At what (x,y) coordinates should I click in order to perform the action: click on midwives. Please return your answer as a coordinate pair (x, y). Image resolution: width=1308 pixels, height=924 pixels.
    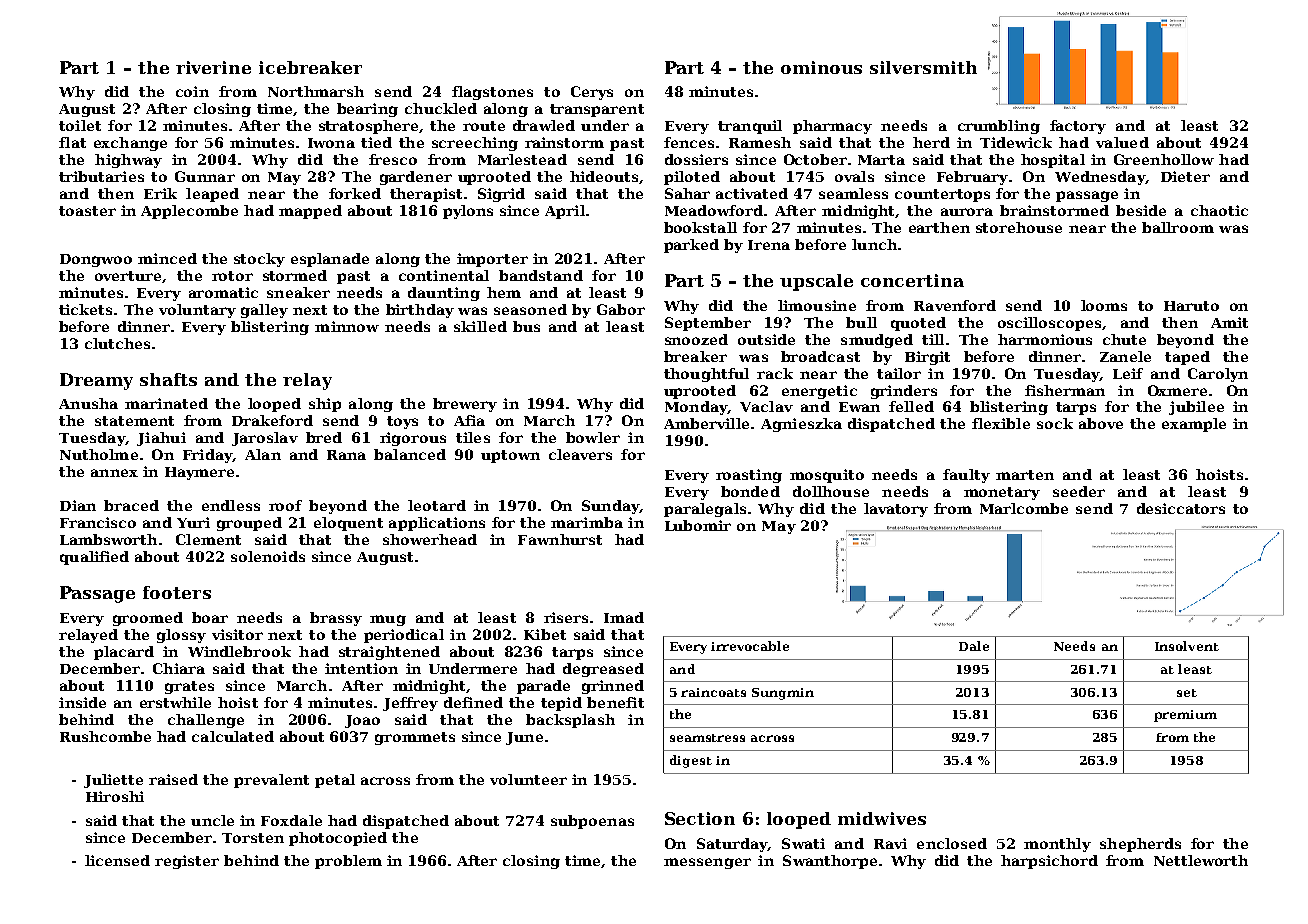
    Looking at the image, I should click on (882, 818).
